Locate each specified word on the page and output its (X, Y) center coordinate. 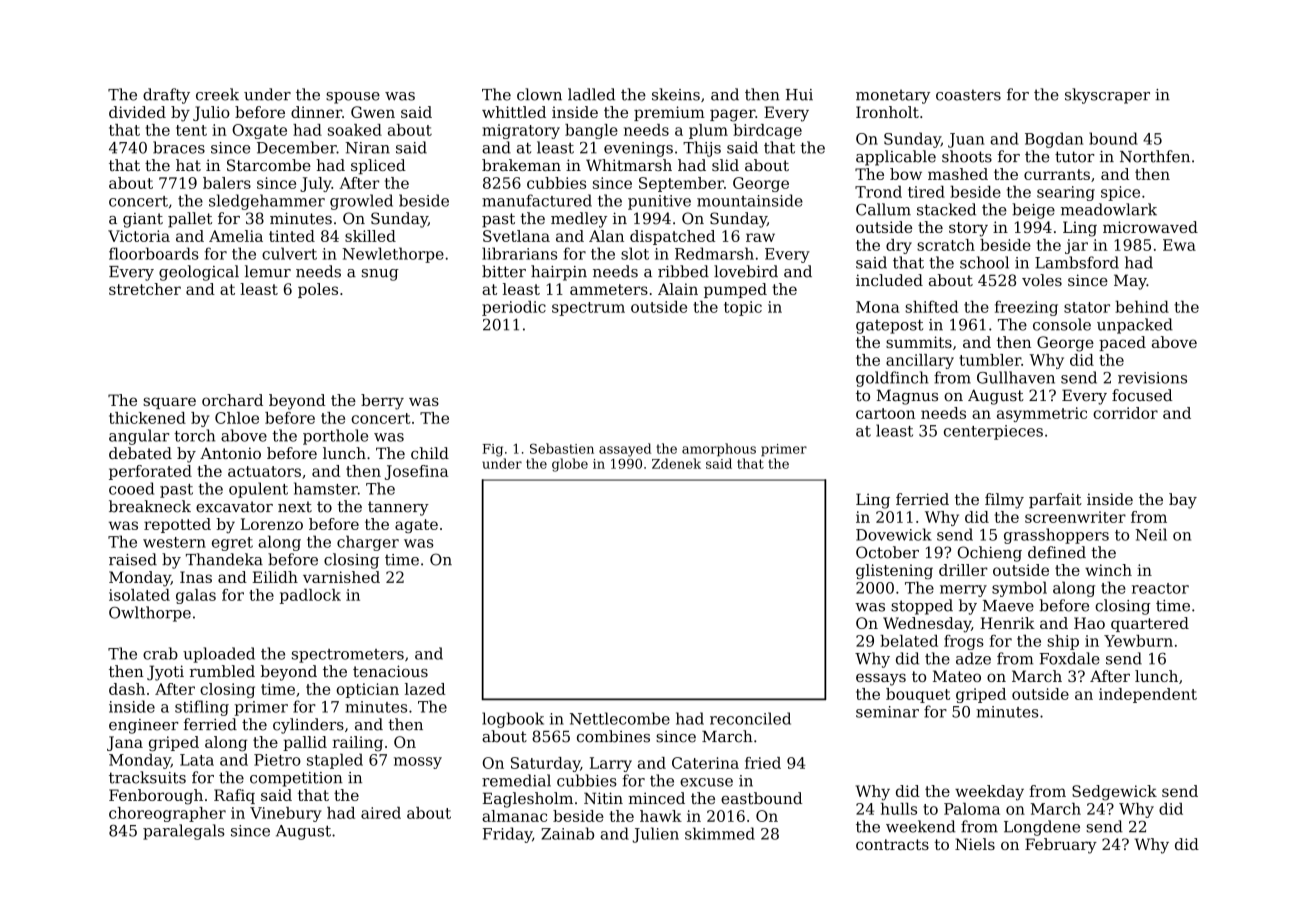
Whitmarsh (629, 165)
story (968, 229)
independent (1148, 695)
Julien (655, 835)
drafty (166, 96)
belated (909, 641)
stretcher (145, 289)
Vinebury (286, 814)
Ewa (1179, 245)
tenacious (390, 671)
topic (743, 308)
